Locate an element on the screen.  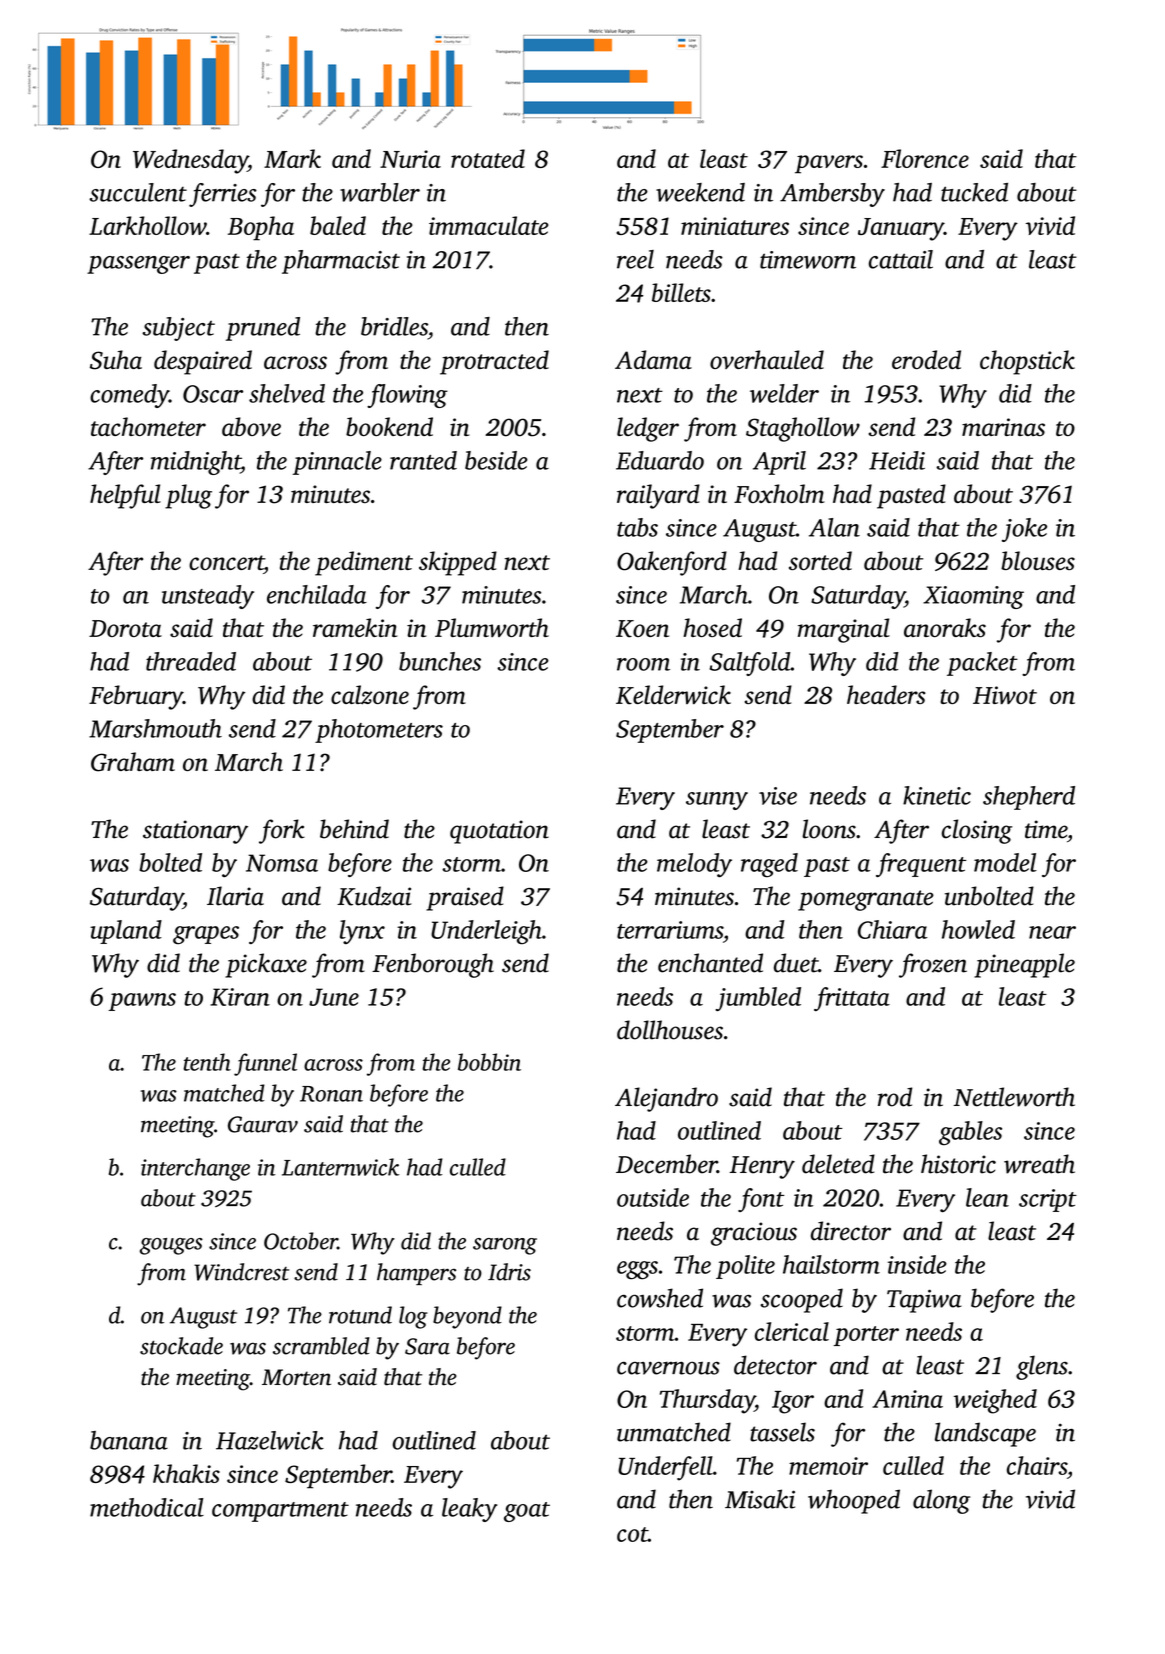
Florence is located at coordinates (925, 158).
